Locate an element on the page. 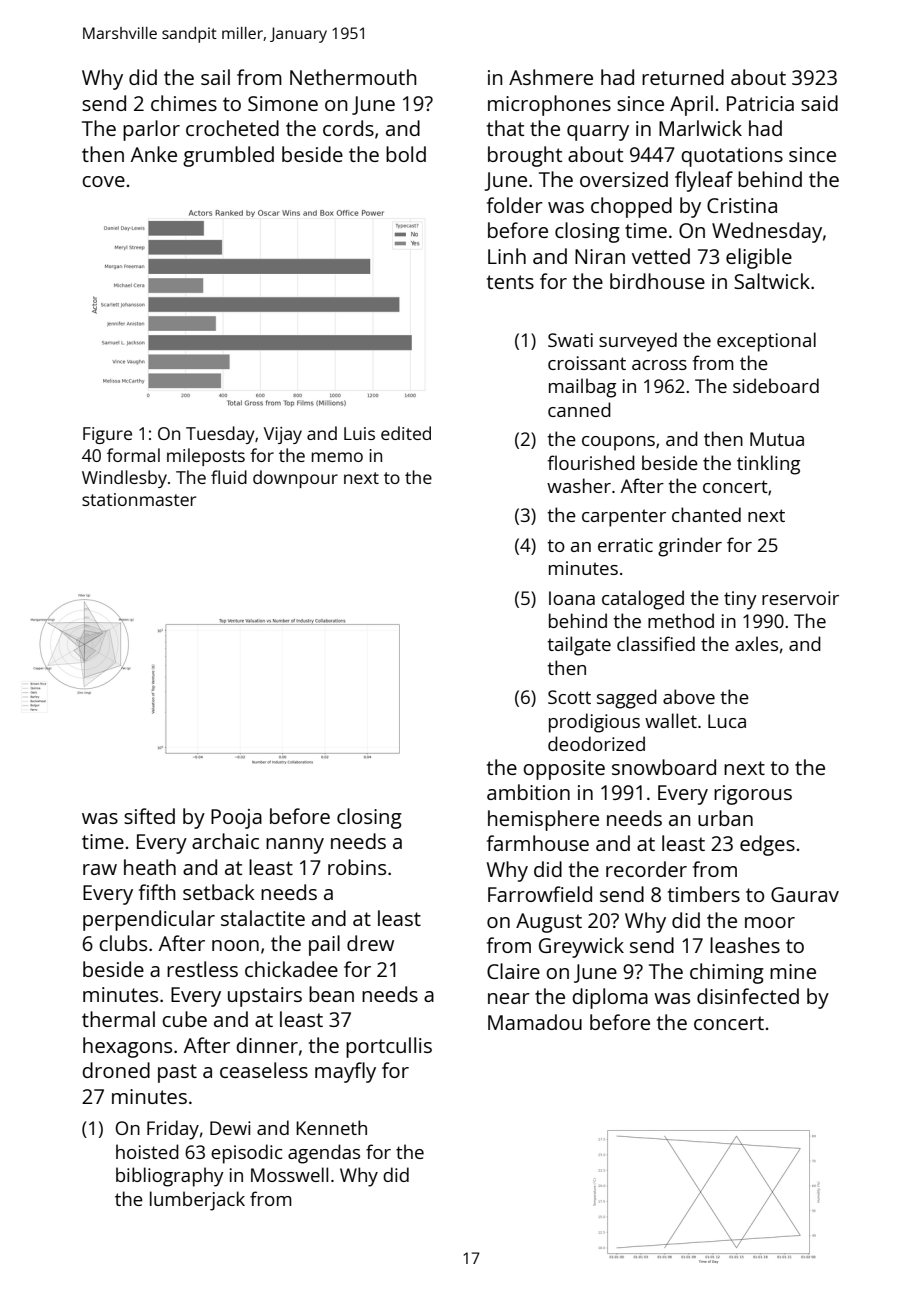  sifted is located at coordinates (149, 816).
